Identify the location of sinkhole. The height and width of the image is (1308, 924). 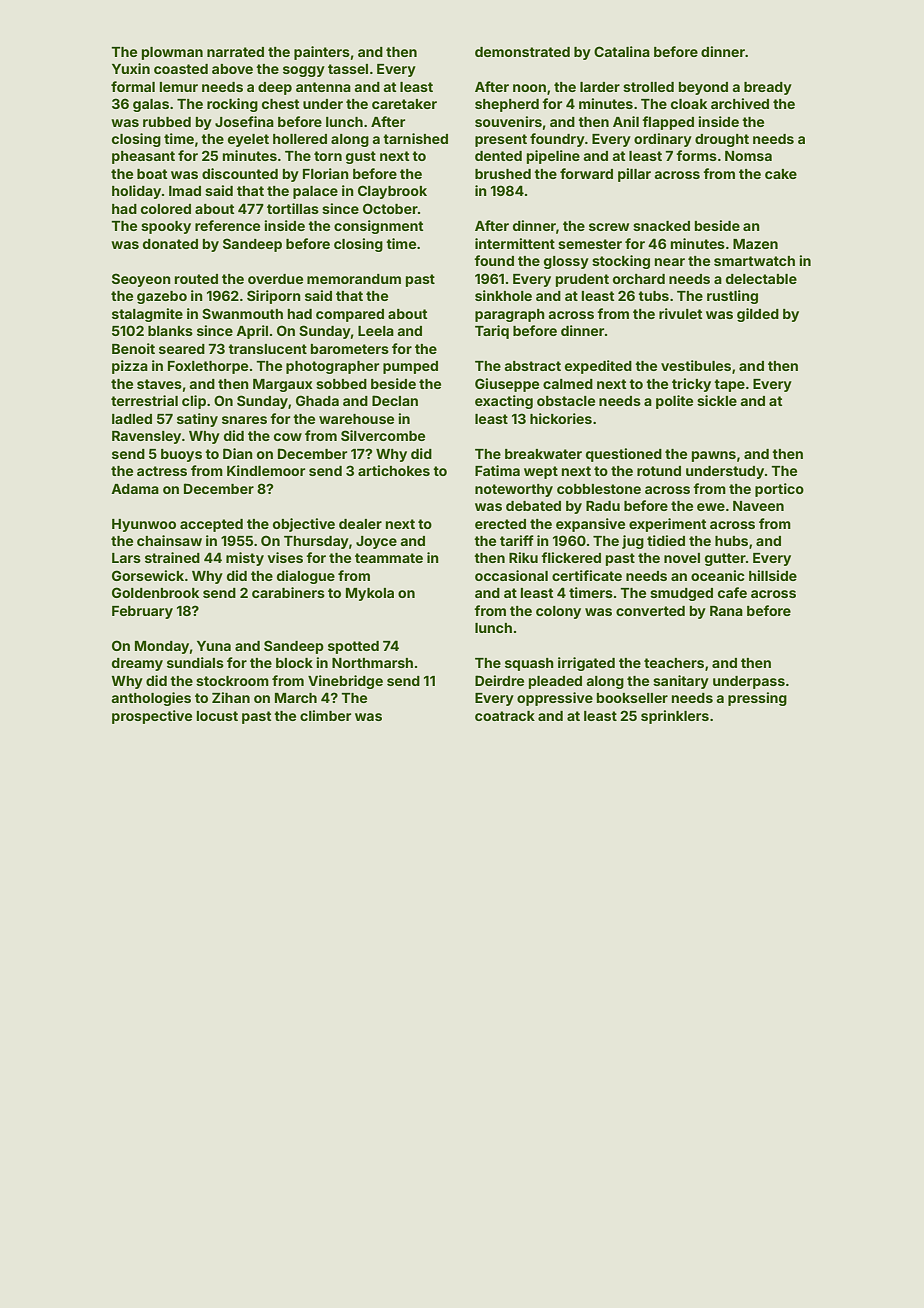
(503, 295).
